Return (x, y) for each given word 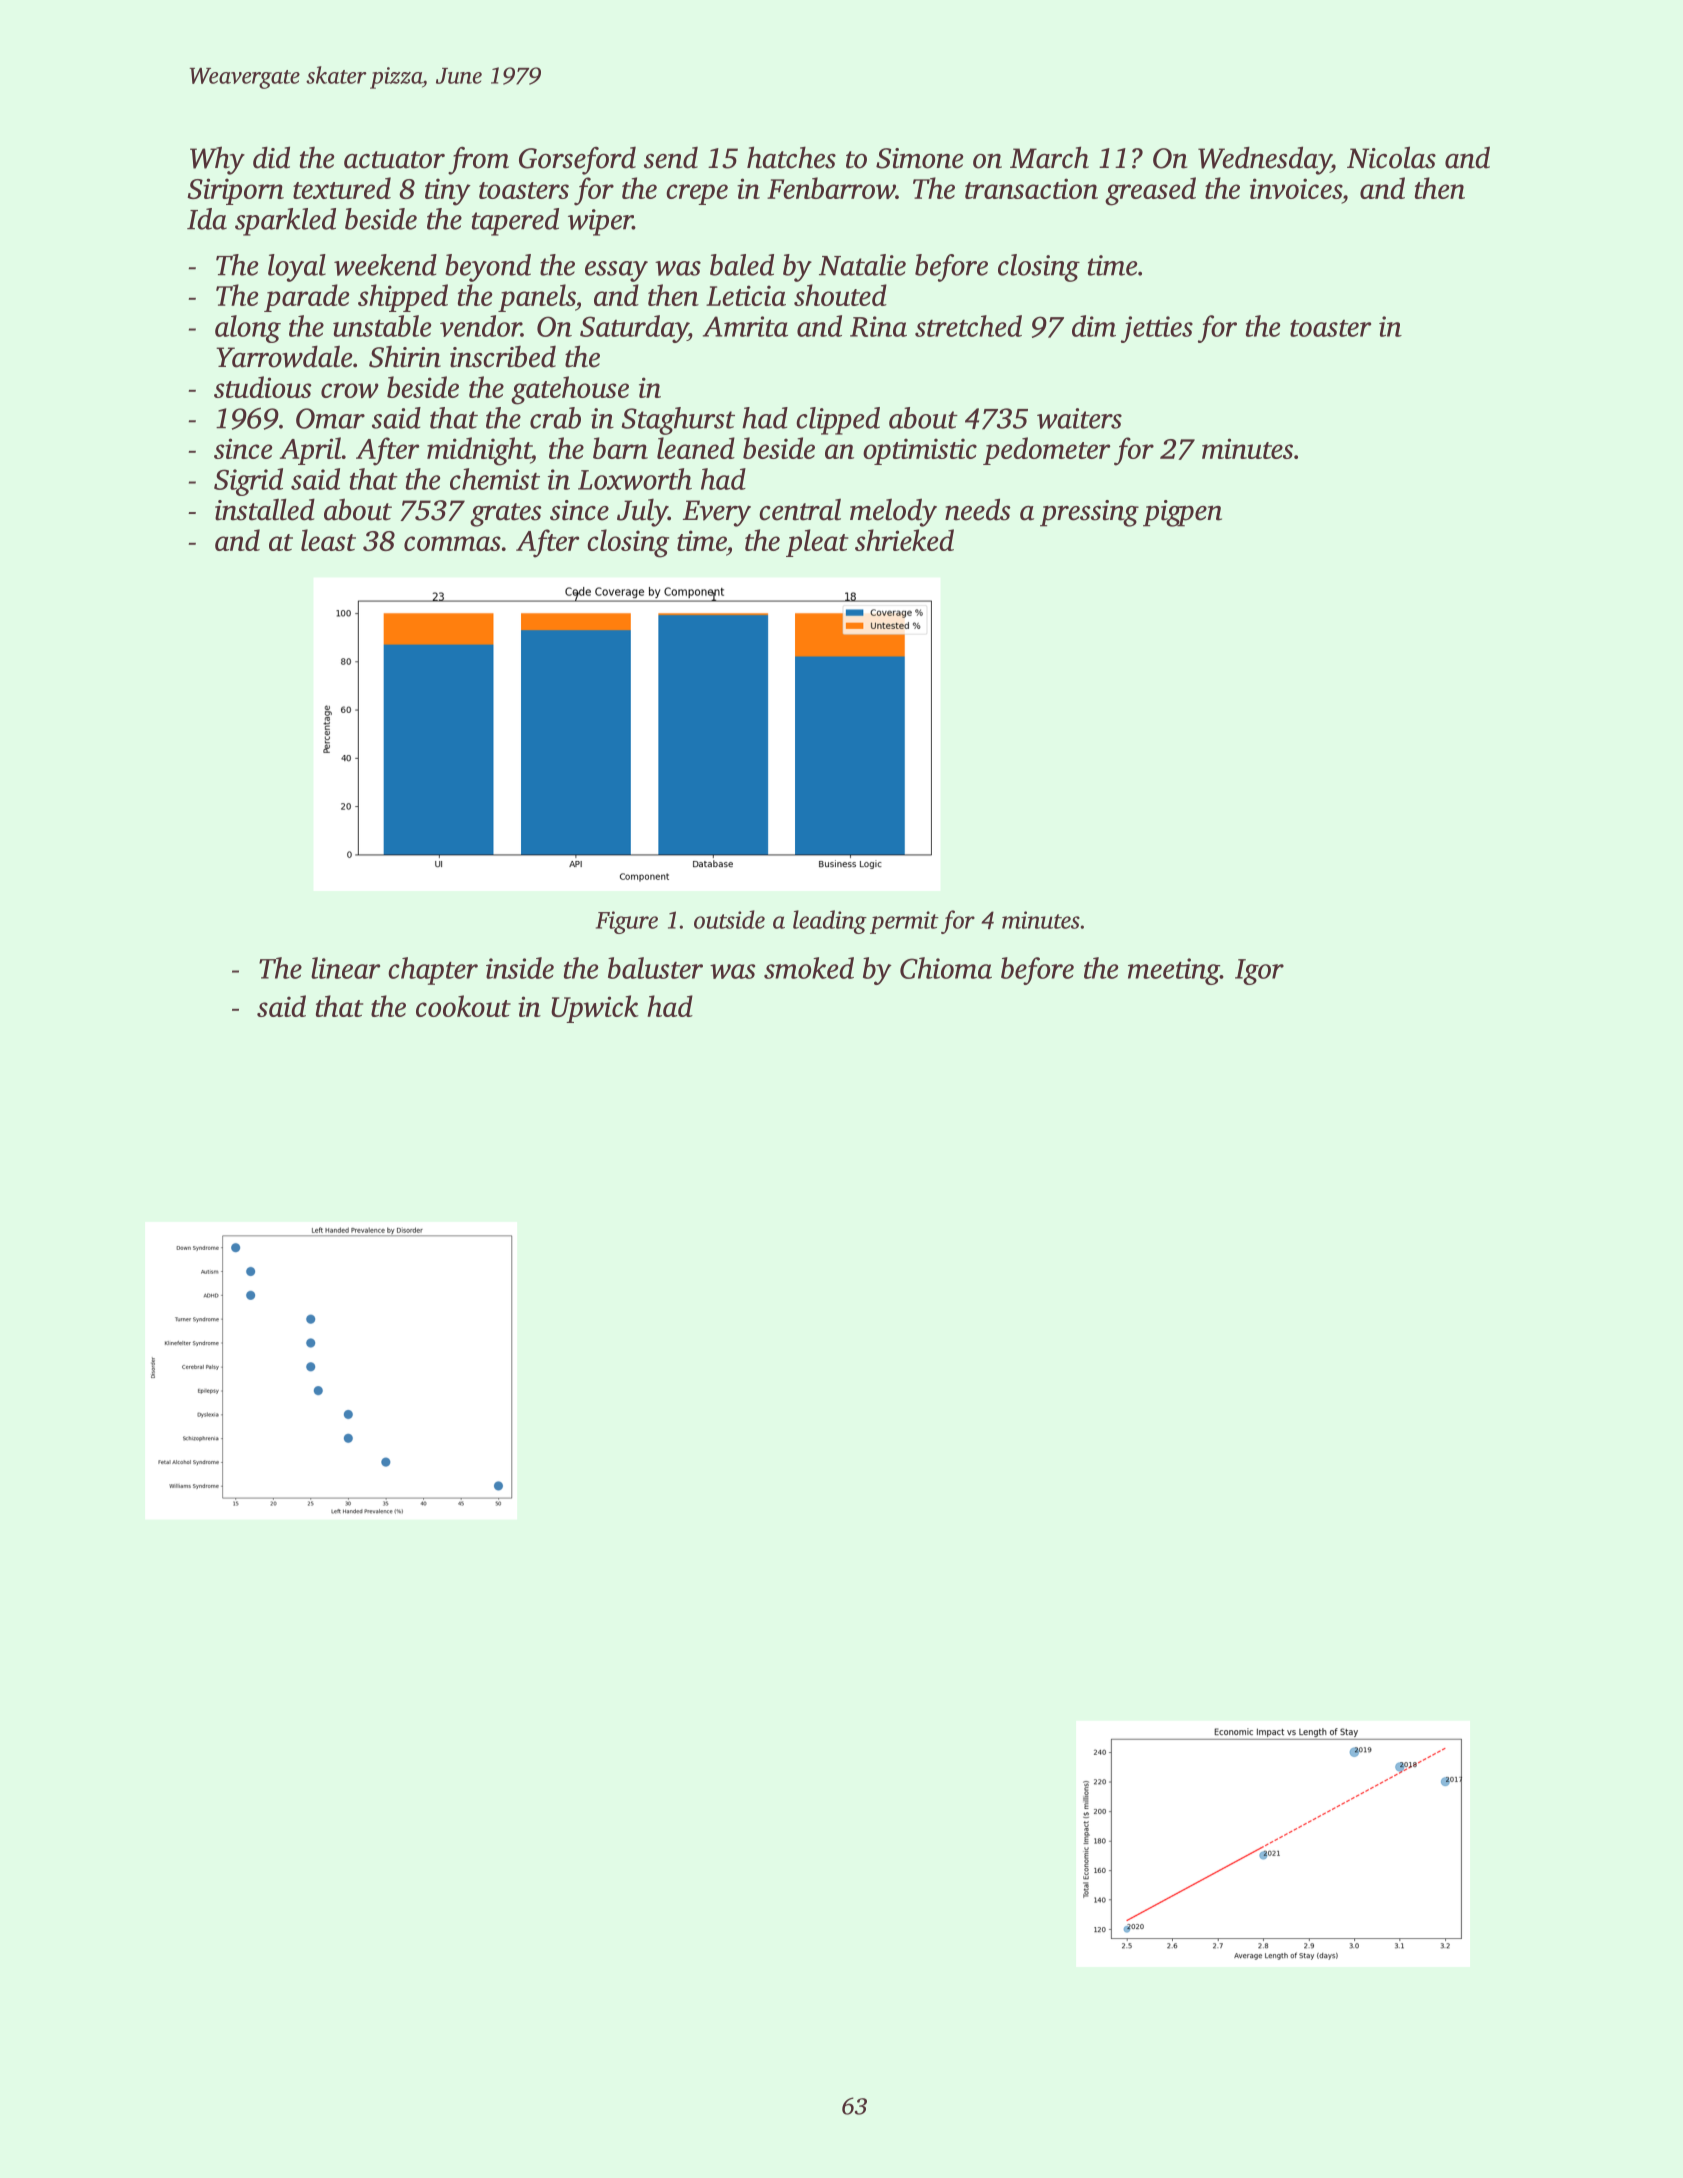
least (328, 540)
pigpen (1182, 513)
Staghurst (678, 421)
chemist (495, 479)
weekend (385, 265)
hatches (791, 157)
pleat (817, 543)
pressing (1089, 513)
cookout (463, 1006)
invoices (1296, 188)
